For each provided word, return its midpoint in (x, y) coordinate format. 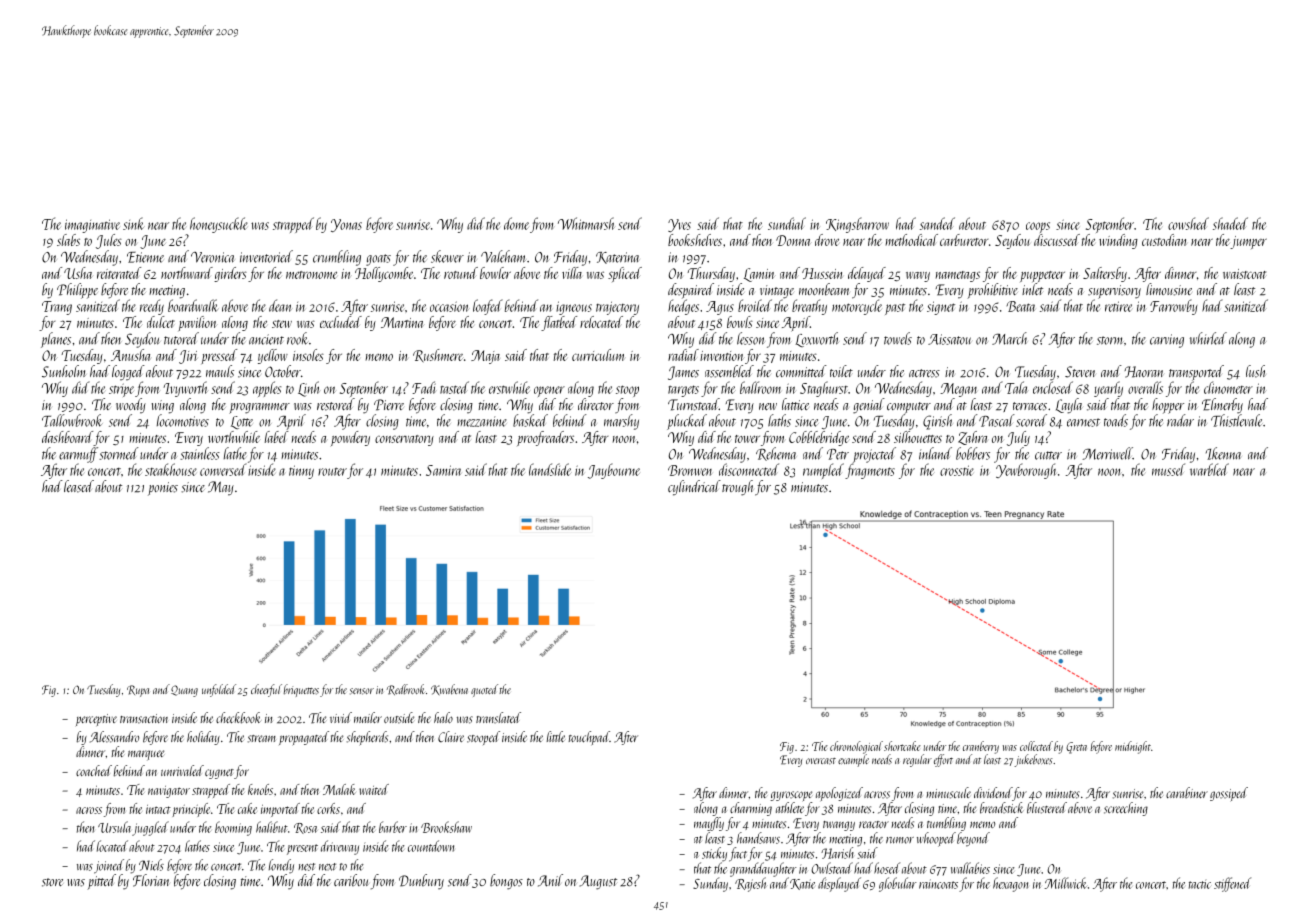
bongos (506, 882)
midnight (1133, 747)
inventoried (266, 256)
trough (737, 488)
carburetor (964, 240)
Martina (402, 322)
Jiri (188, 357)
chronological (856, 747)
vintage (777, 292)
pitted (101, 882)
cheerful (266, 690)
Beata (1021, 306)
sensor (362, 691)
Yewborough (1026, 471)
